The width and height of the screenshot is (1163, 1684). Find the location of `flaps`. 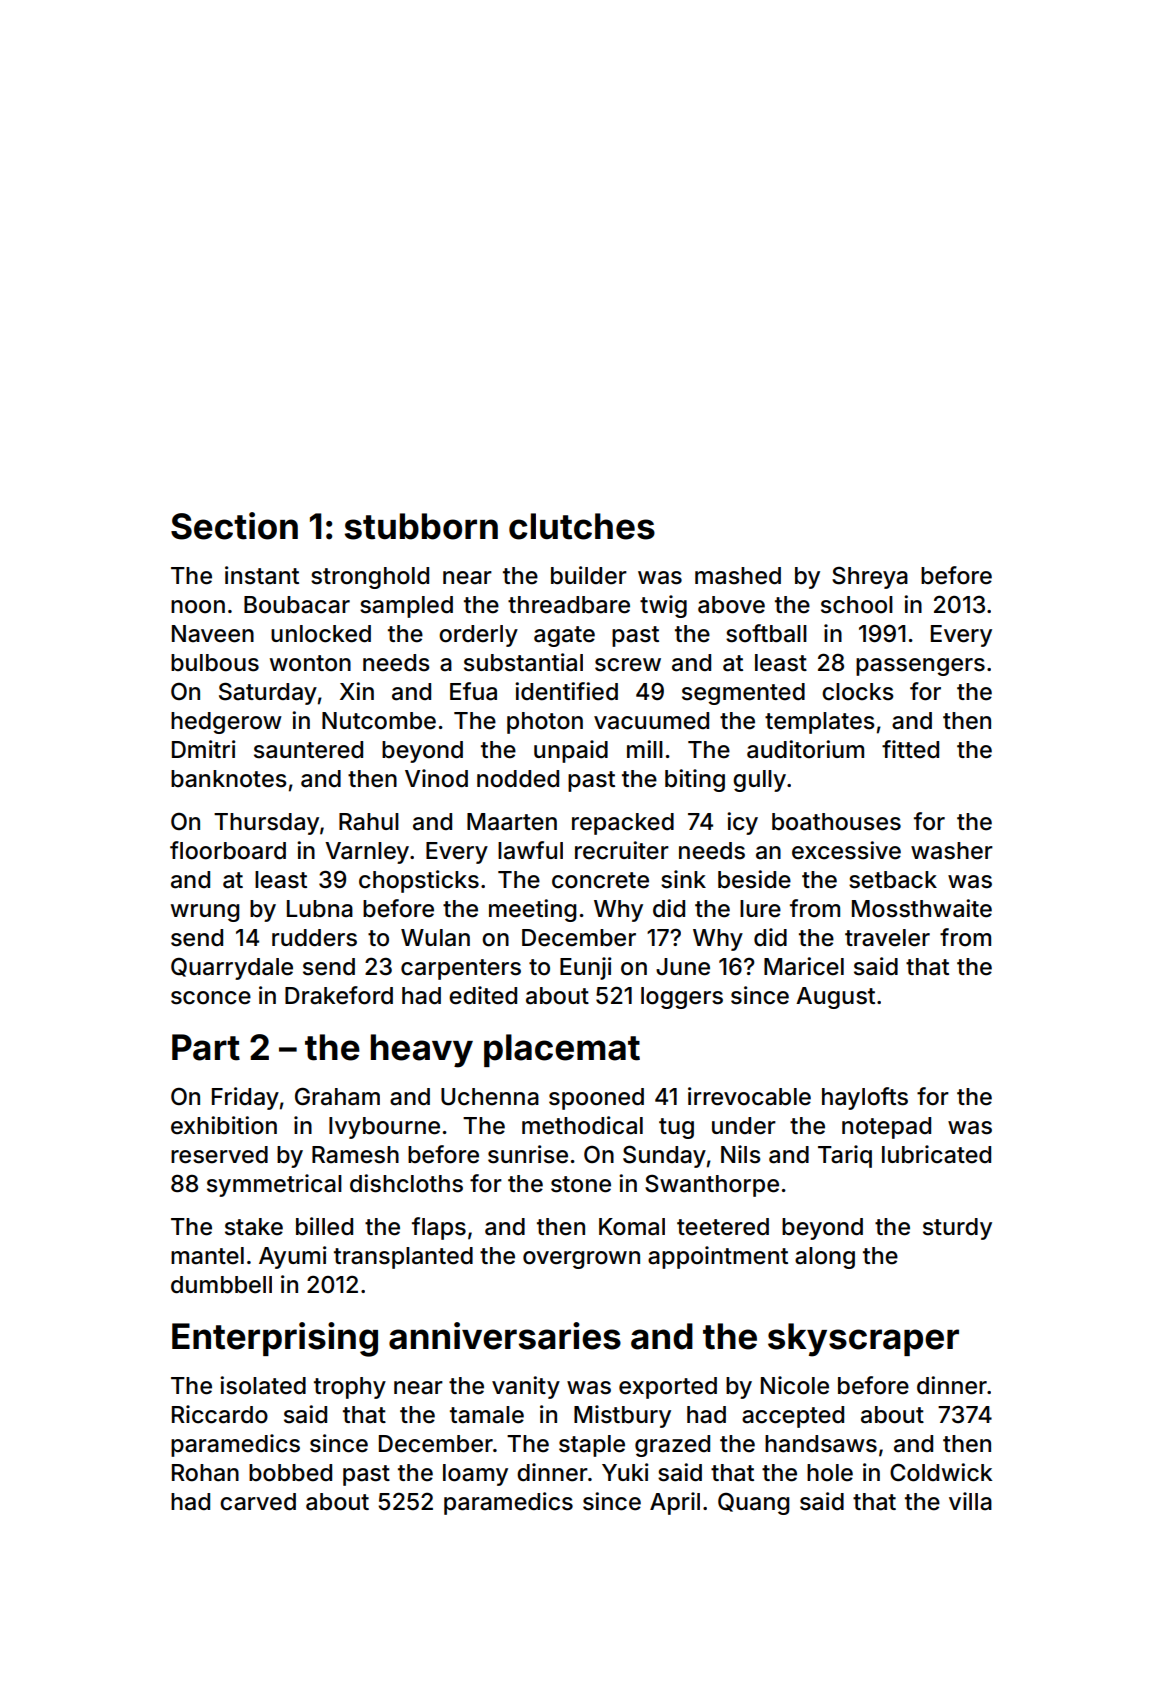

flaps is located at coordinates (439, 1228).
